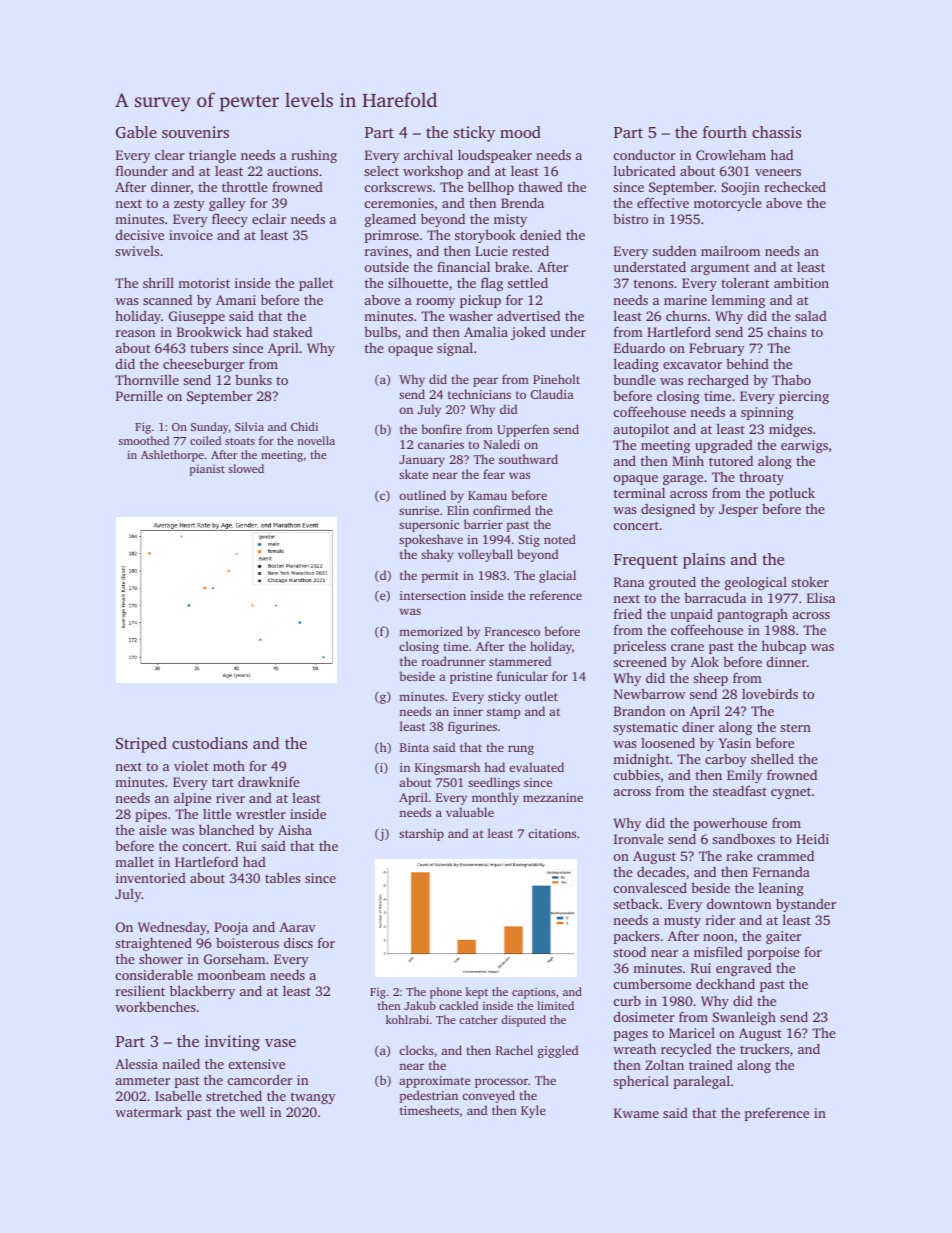  What do you see at coordinates (791, 380) in the screenshot?
I see `Thabo` at bounding box center [791, 380].
